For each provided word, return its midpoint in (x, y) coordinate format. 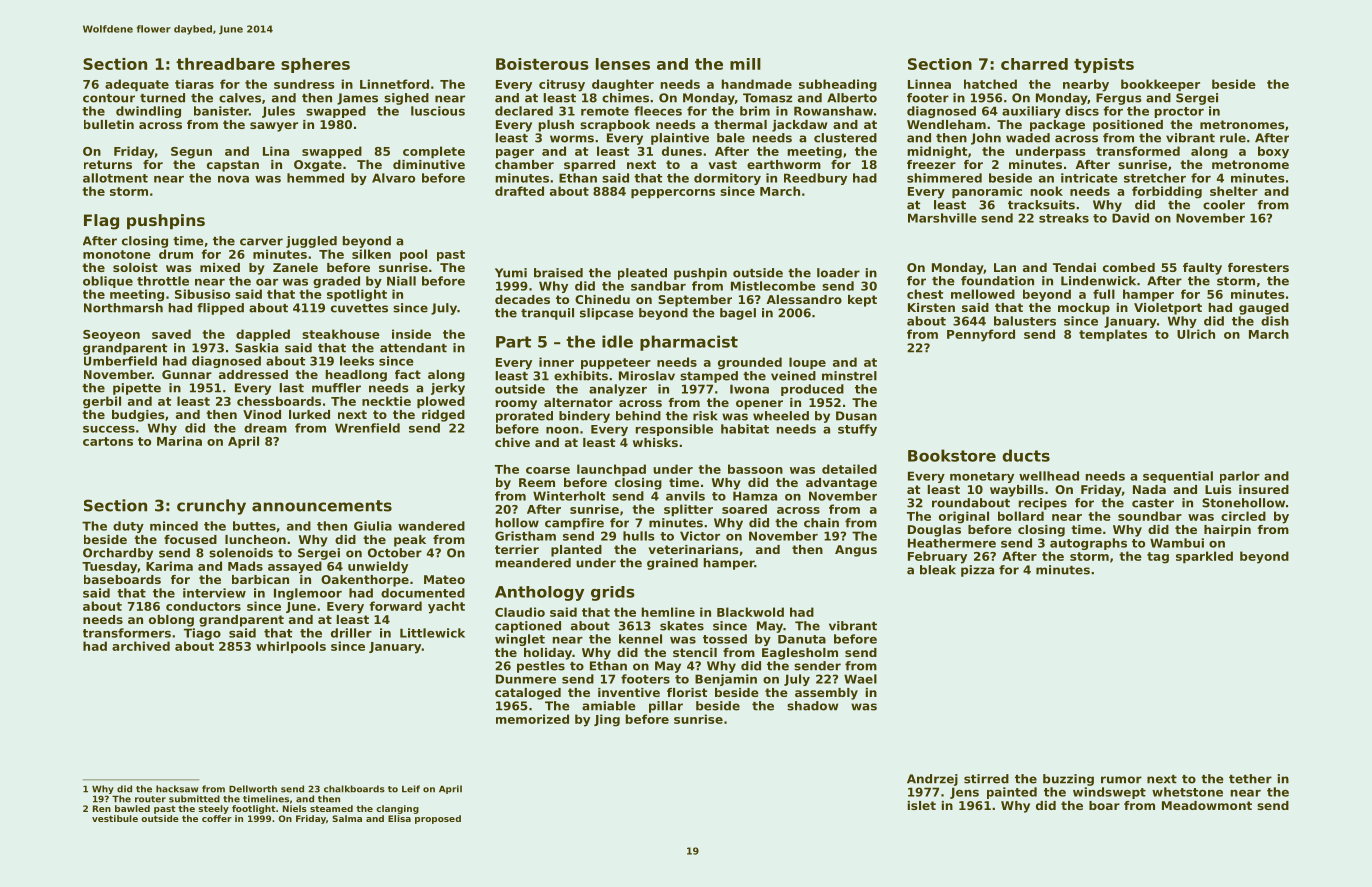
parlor (1240, 477)
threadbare (225, 64)
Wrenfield (367, 428)
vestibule (115, 818)
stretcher (1155, 178)
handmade (757, 84)
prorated (524, 417)
